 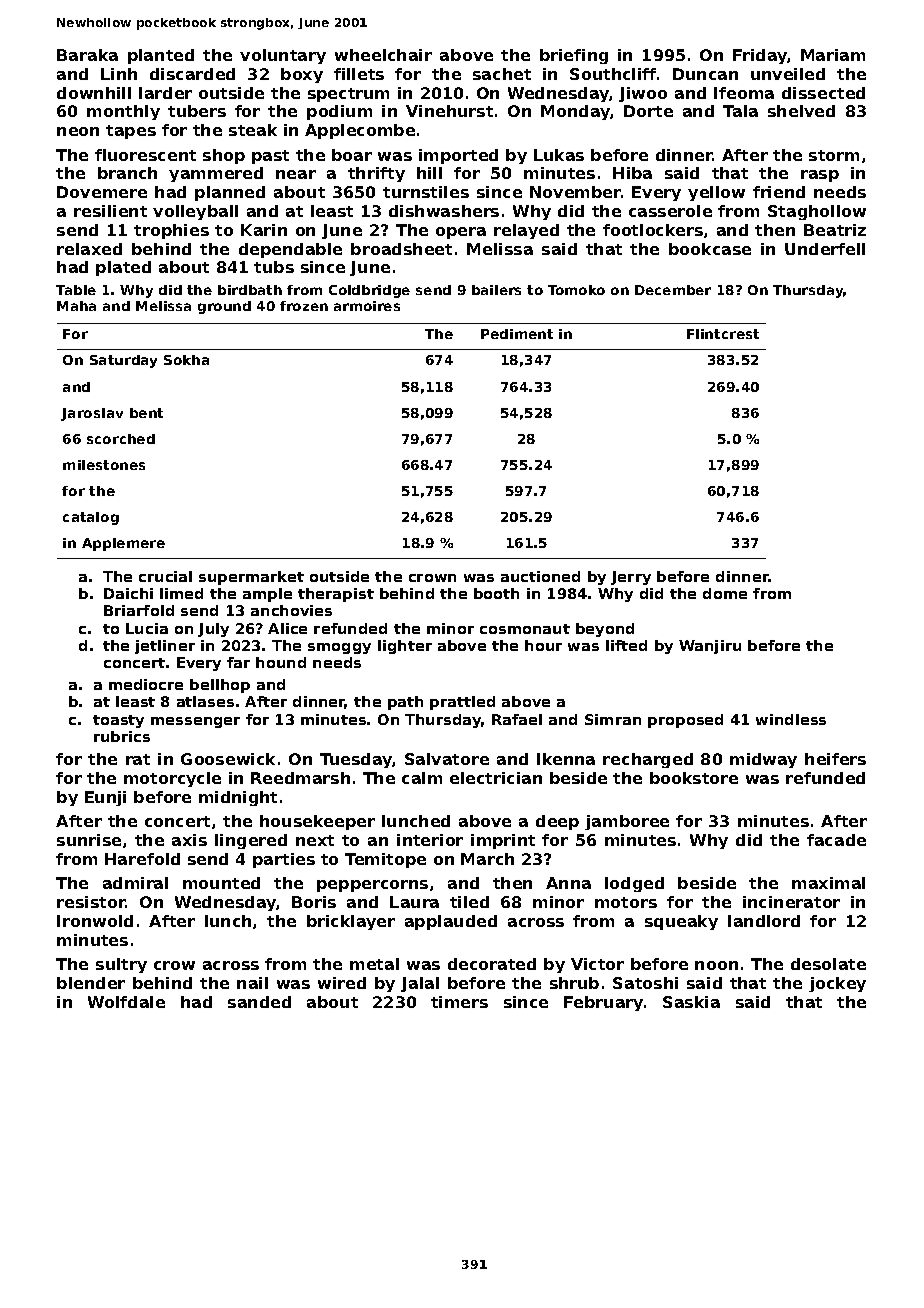 I want to click on Ikenna, so click(x=566, y=759).
